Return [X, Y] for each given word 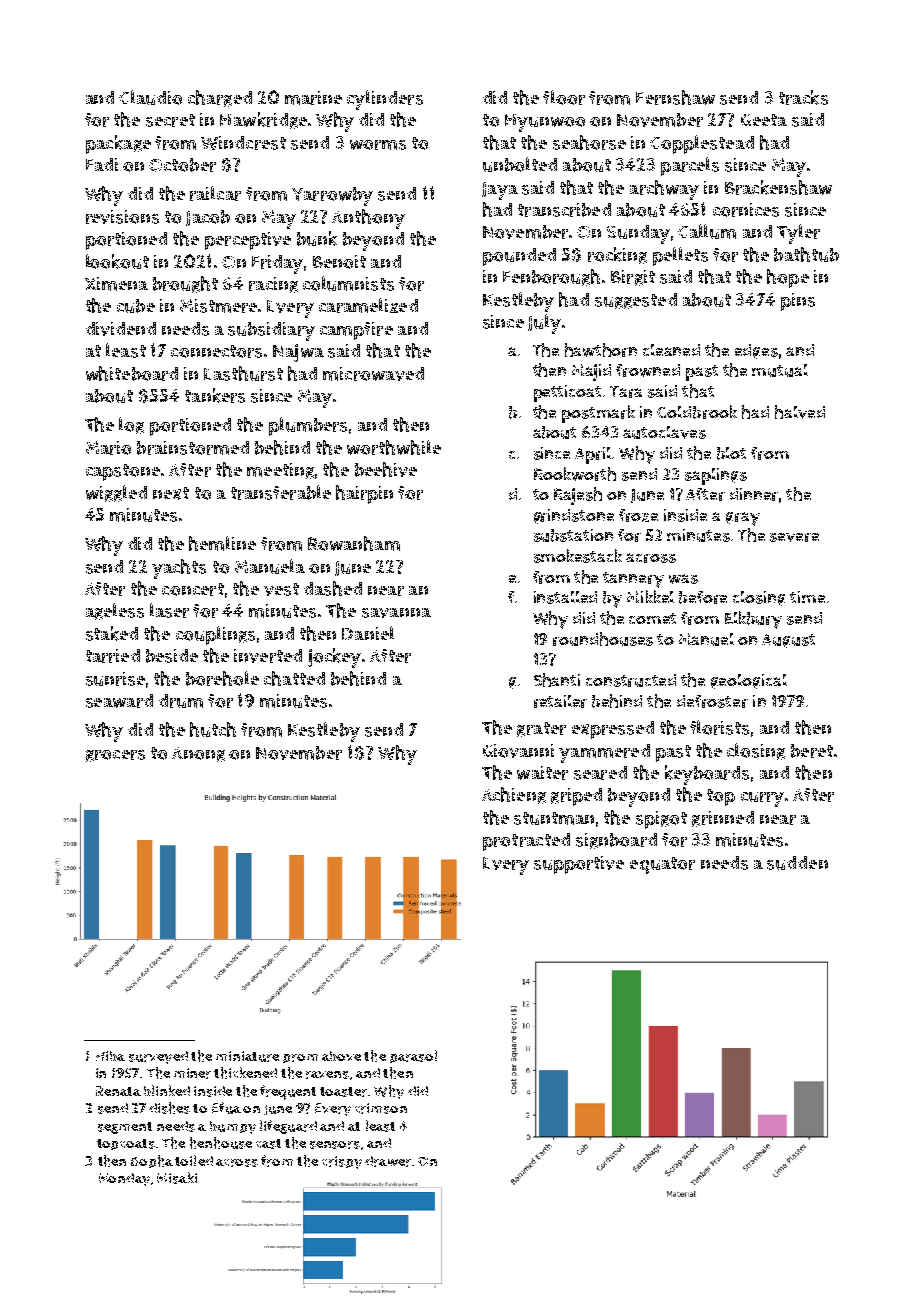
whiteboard [132, 373]
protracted [526, 842]
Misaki [177, 1178]
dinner [754, 494]
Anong [198, 754]
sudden [797, 863]
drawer [388, 1161]
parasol [413, 1056]
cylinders [385, 100]
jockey [334, 658]
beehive [386, 469]
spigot [661, 820]
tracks [803, 97]
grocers [115, 756]
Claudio [150, 97]
